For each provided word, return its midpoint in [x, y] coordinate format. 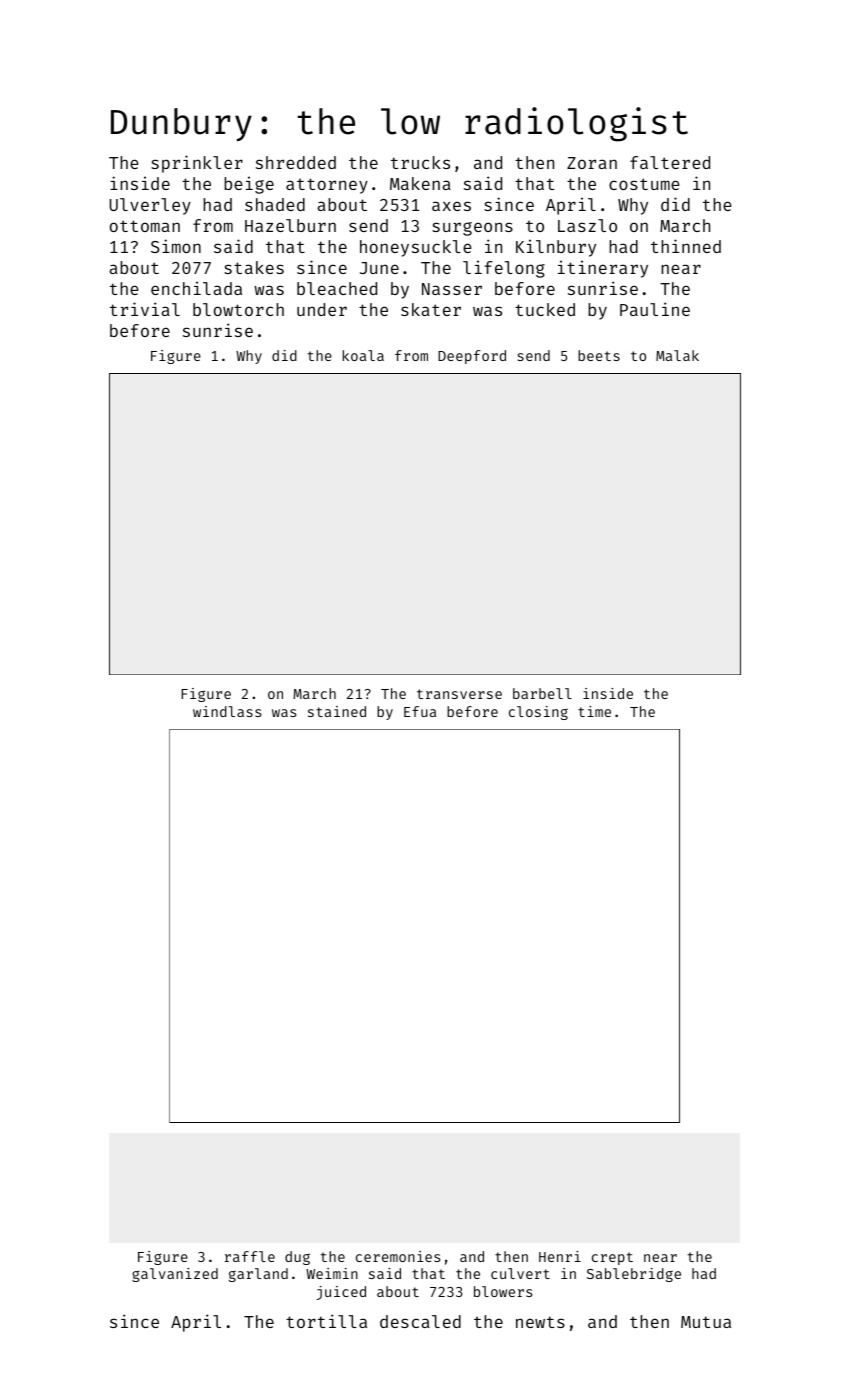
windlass [227, 711]
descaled [420, 1321]
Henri [560, 1256]
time [594, 711]
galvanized [175, 1275]
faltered [670, 162]
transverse [459, 694]
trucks [420, 162]
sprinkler [197, 164]
